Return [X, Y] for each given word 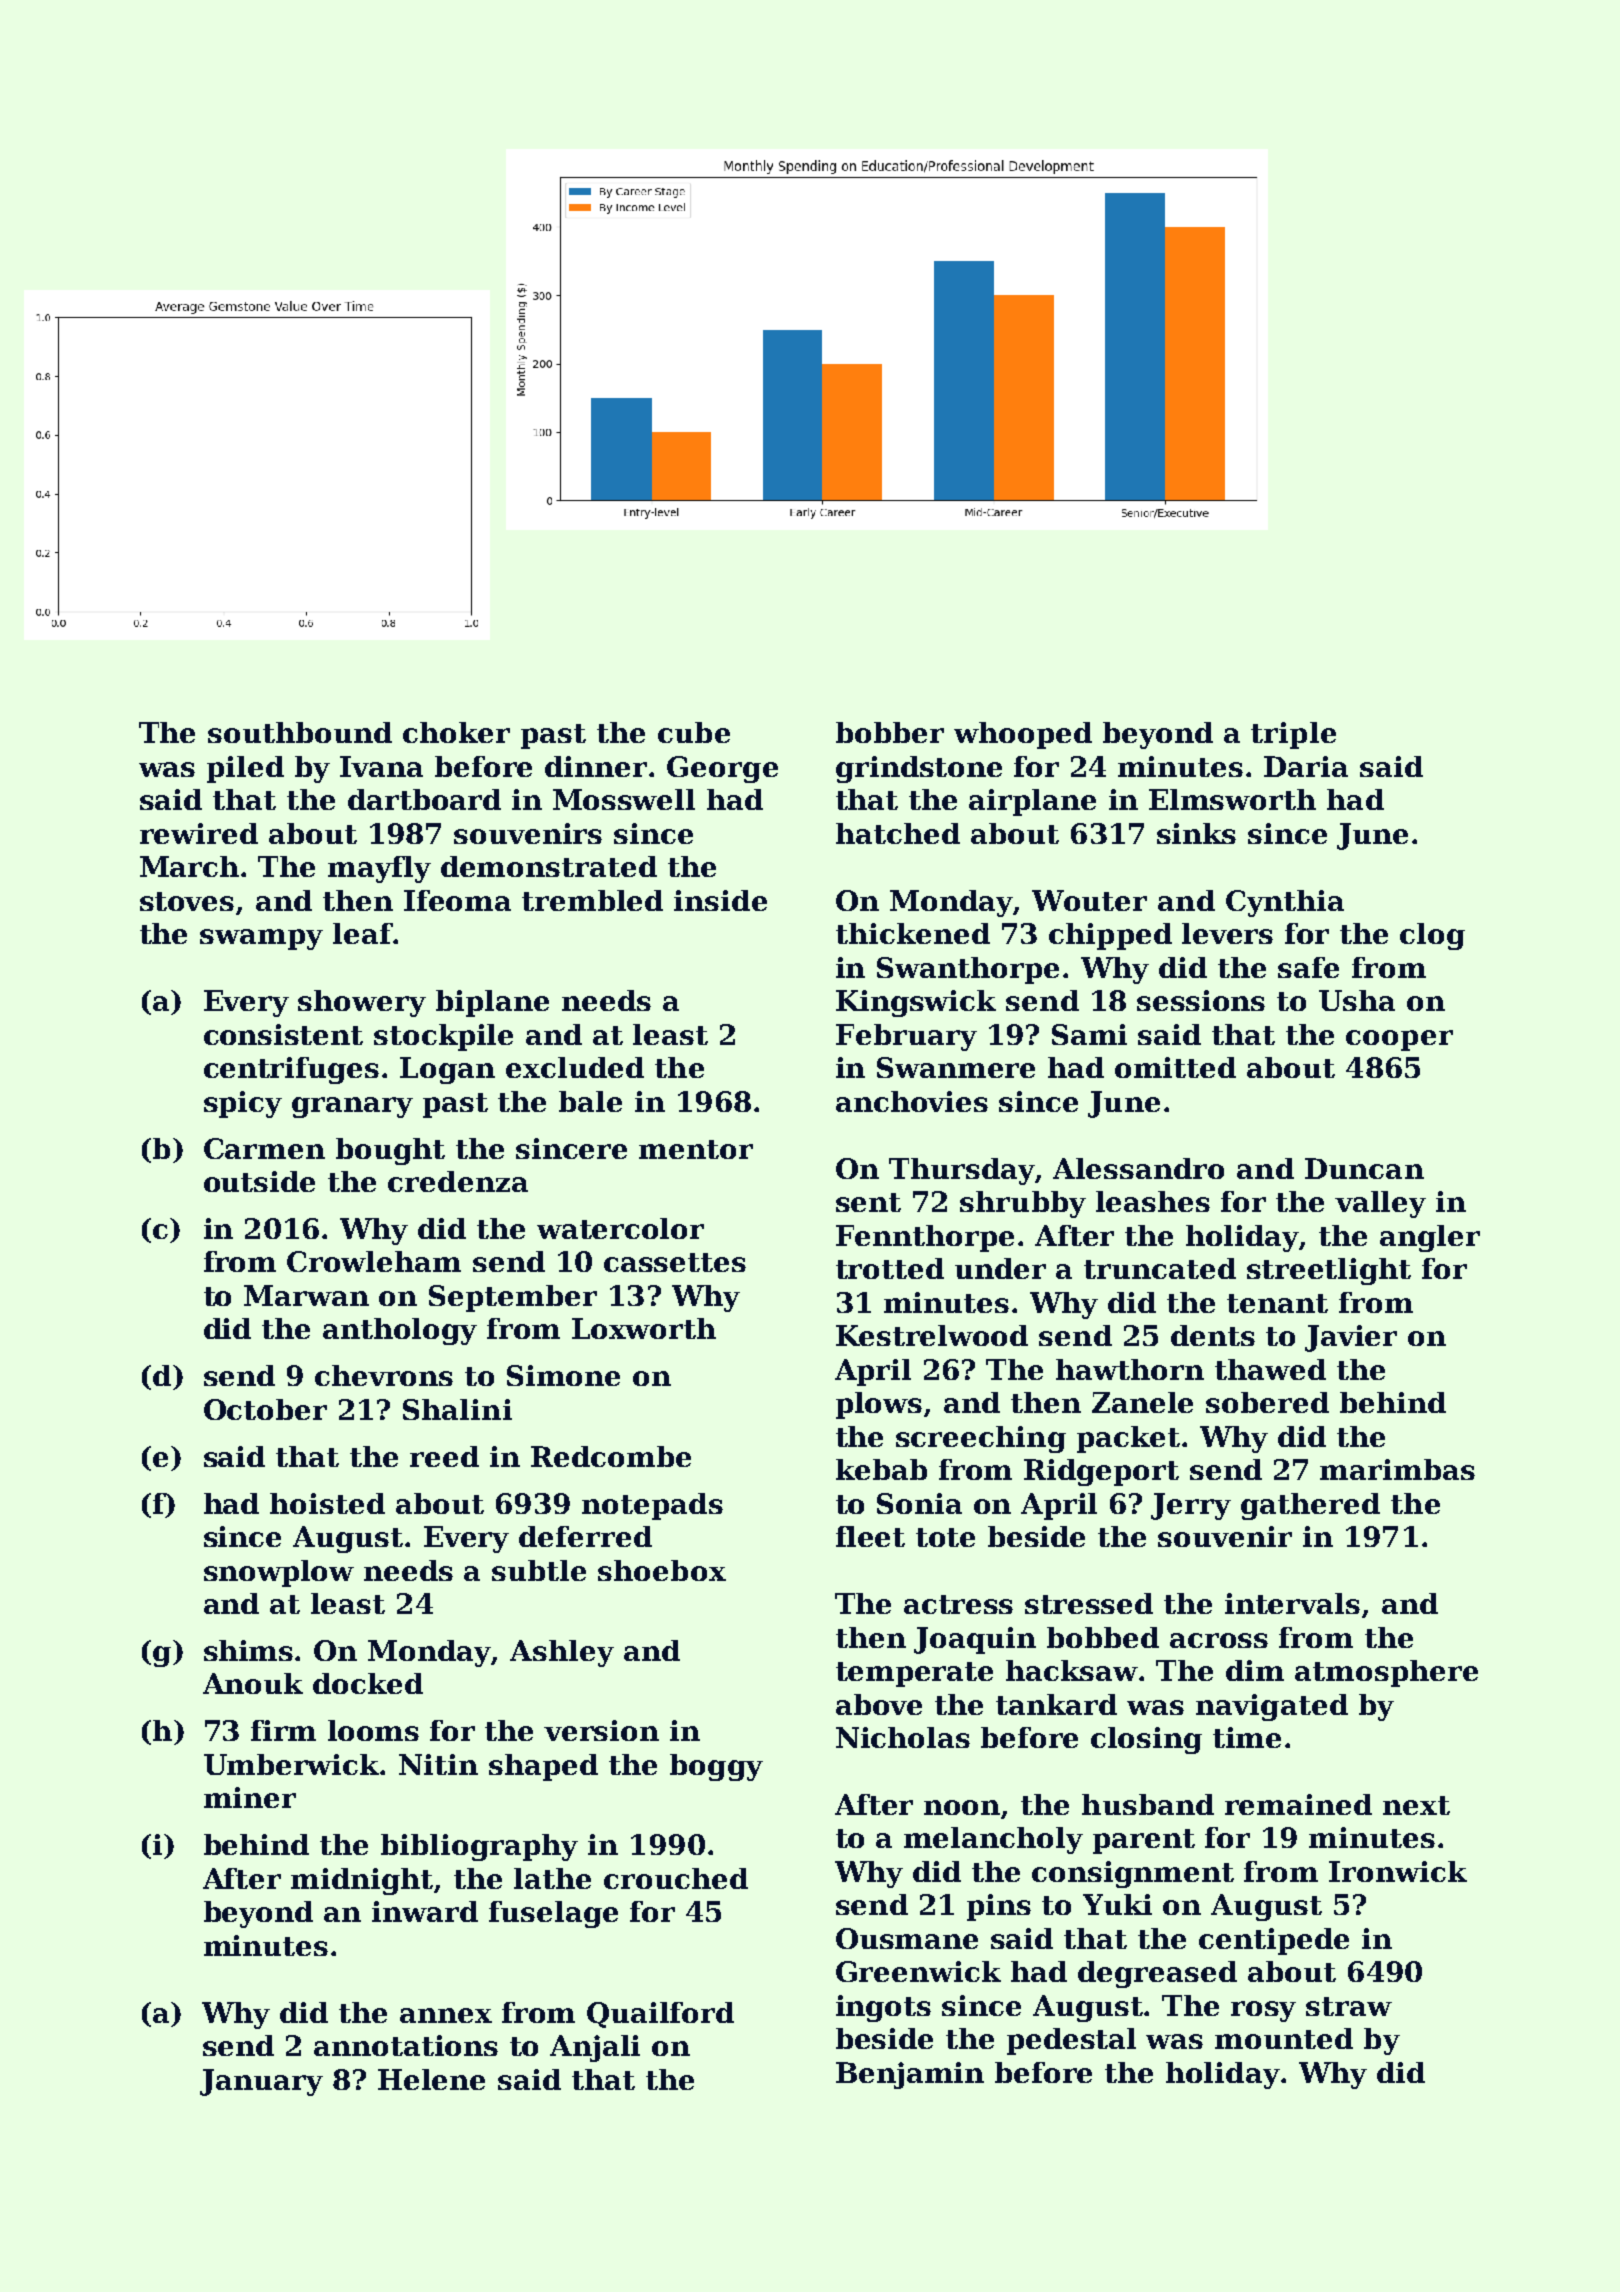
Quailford [660, 2015]
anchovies [912, 1101]
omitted [1175, 1067]
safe [1308, 967]
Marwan [306, 1295]
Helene [431, 2079]
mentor [696, 1149]
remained [1298, 1804]
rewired [199, 833]
